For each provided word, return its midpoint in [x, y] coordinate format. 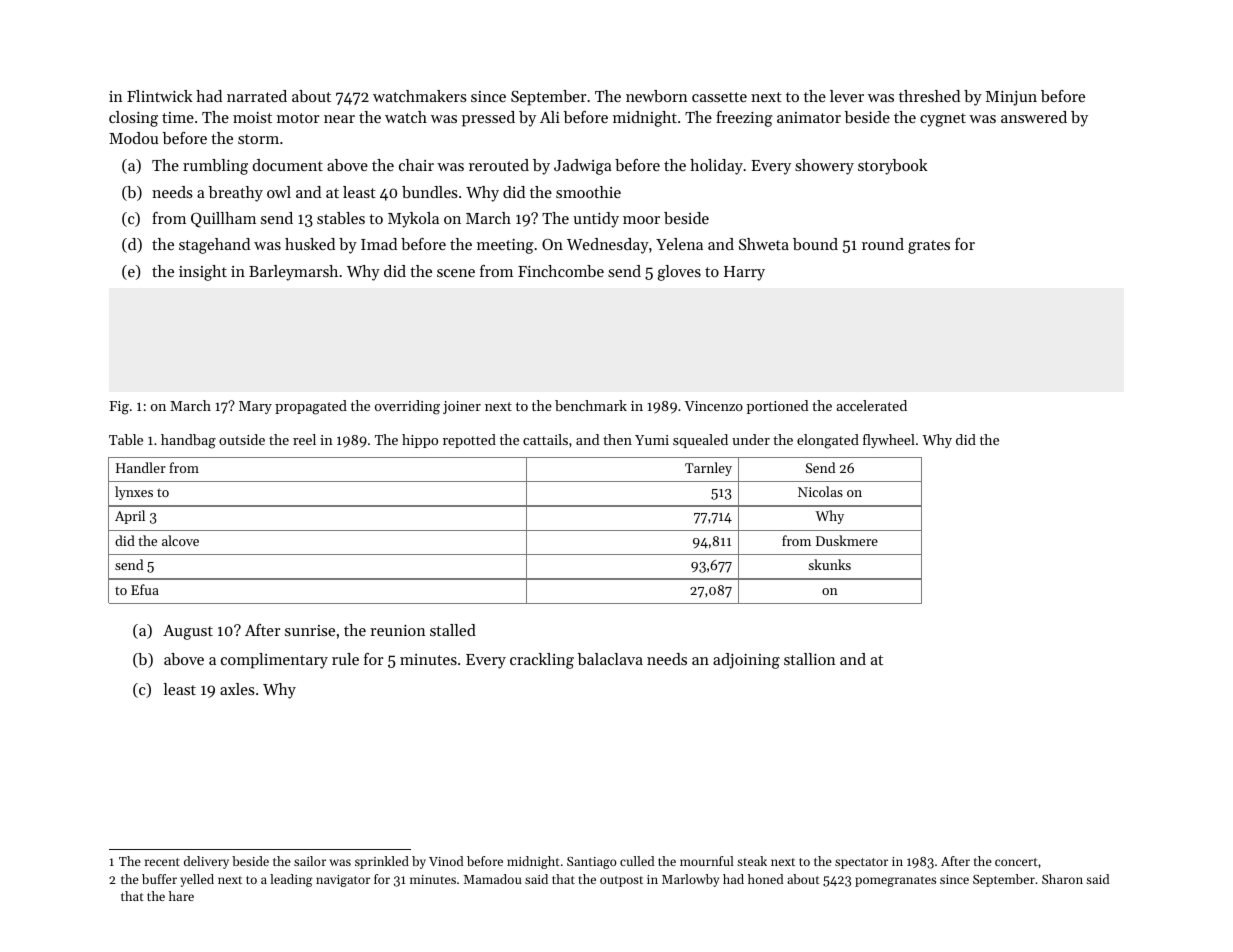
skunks [829, 564]
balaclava [610, 659]
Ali [550, 117]
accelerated [871, 405]
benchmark [591, 405]
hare [181, 896]
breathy [235, 194]
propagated [311, 407]
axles [237, 689]
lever [847, 96]
